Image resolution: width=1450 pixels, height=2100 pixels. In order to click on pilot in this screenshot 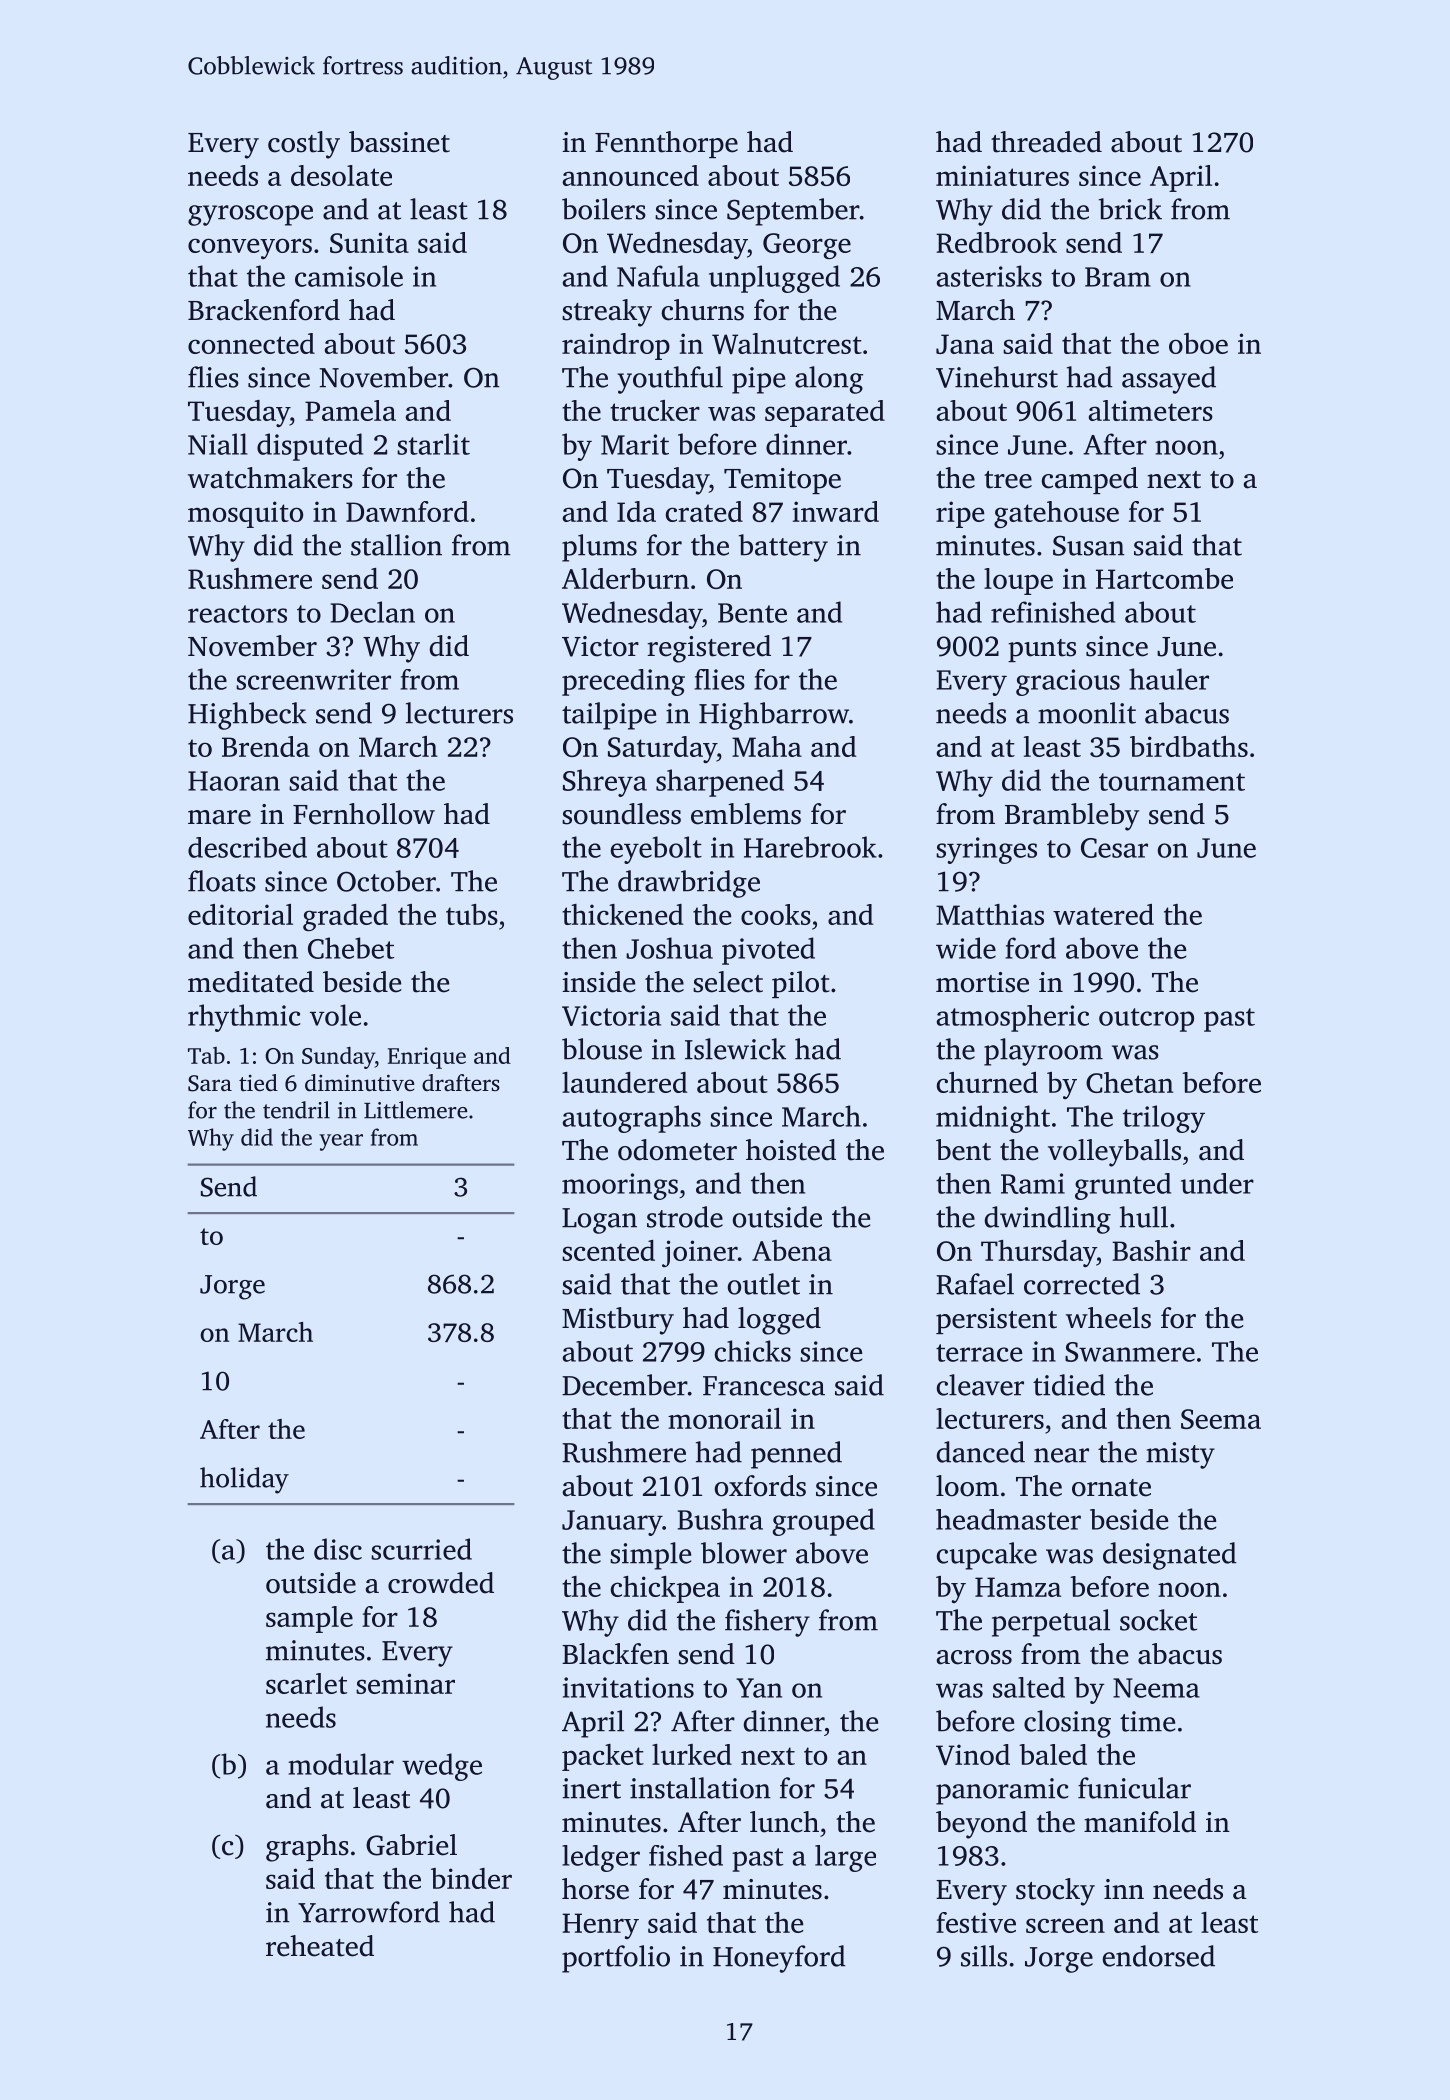, I will do `click(801, 984)`.
